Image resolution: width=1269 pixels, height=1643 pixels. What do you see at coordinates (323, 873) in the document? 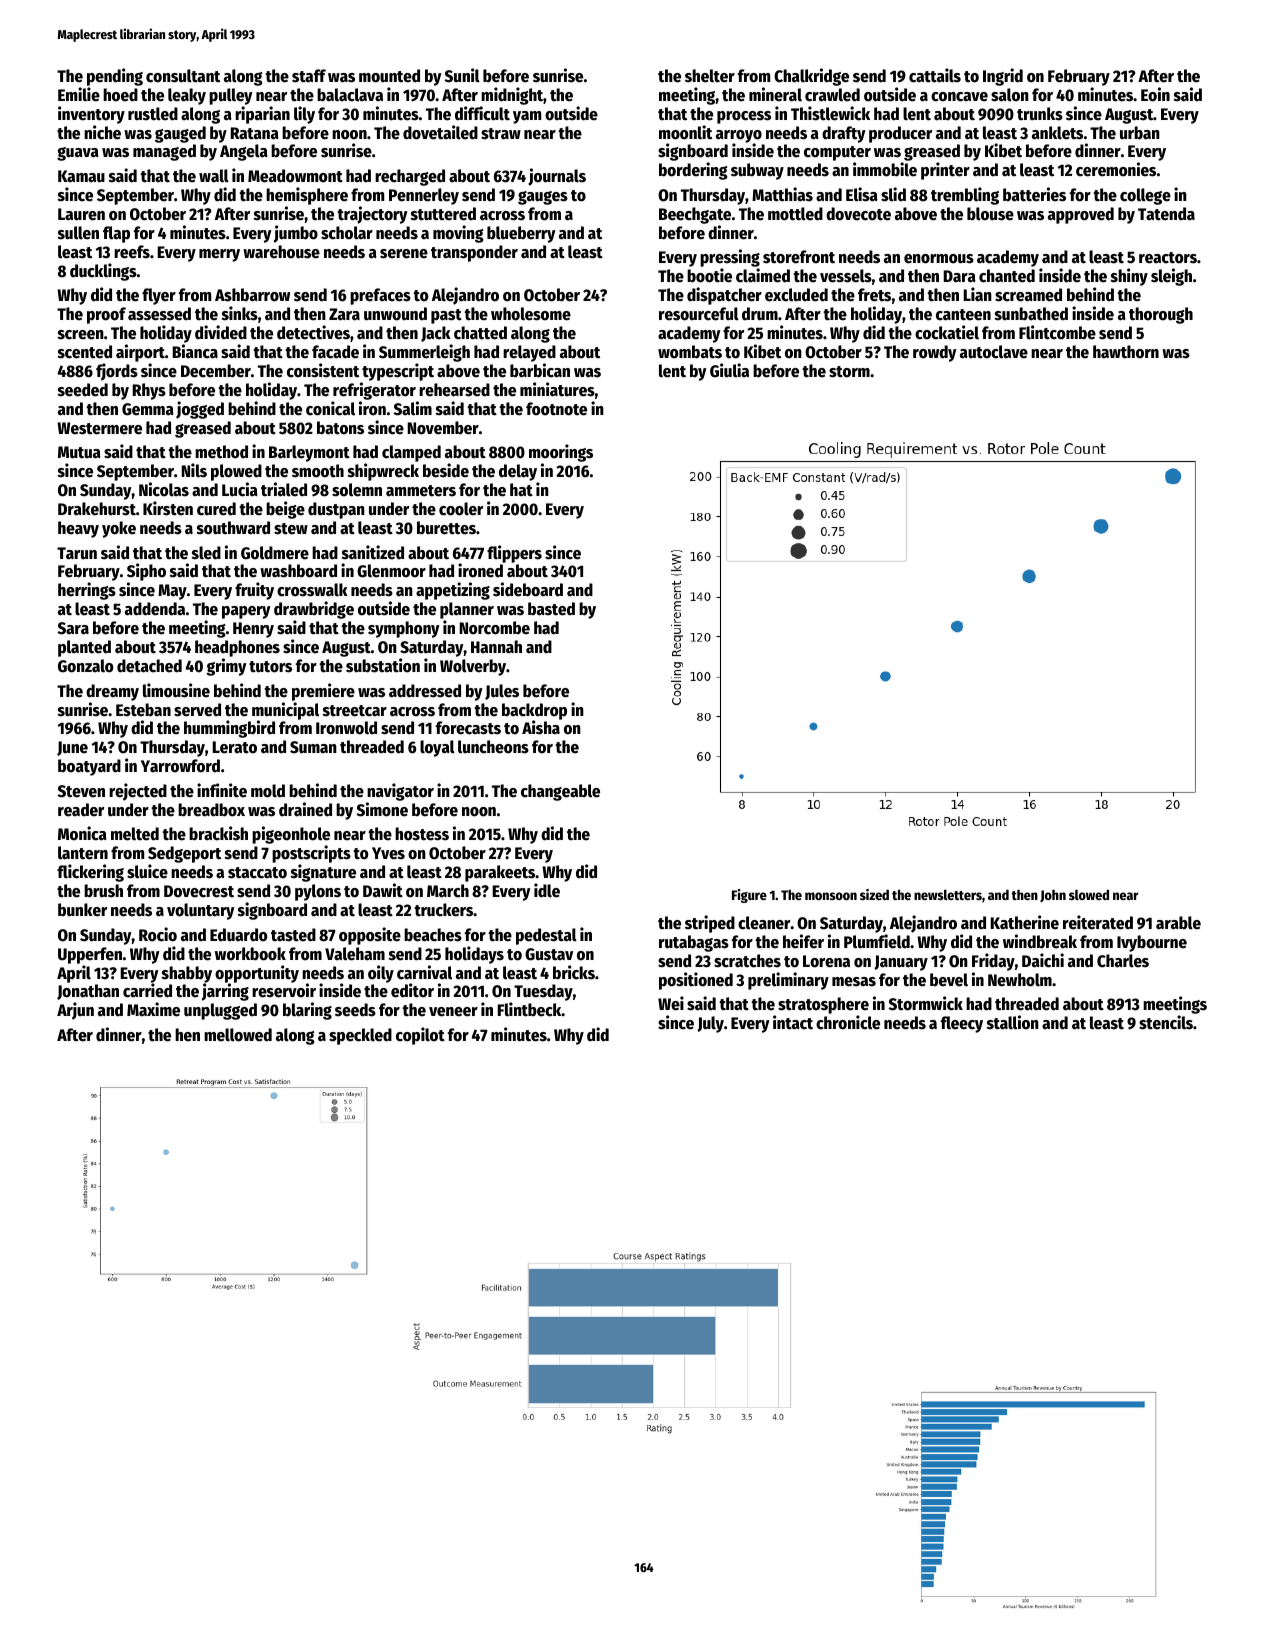
I see `signature` at bounding box center [323, 873].
